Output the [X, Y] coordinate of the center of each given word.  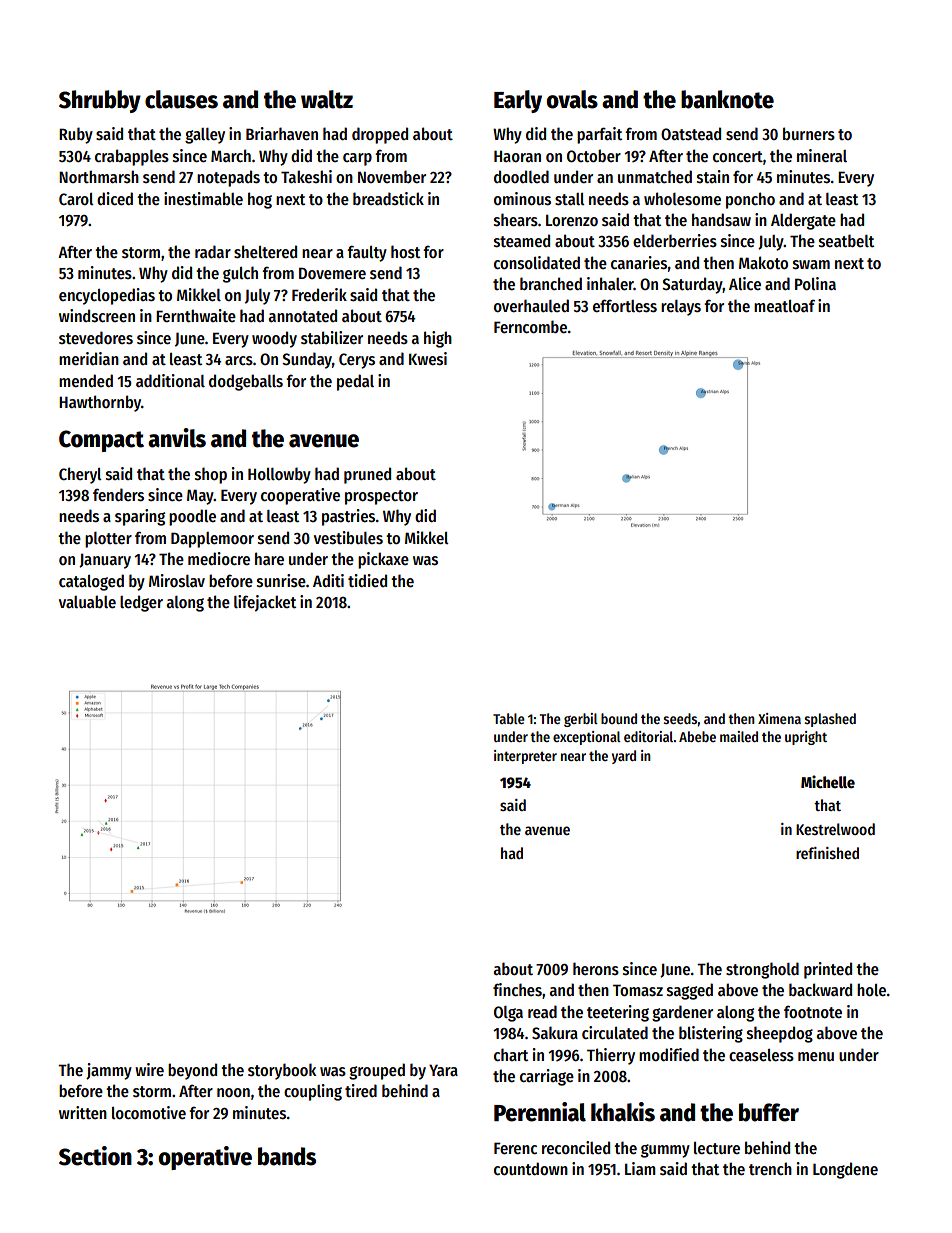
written [83, 1112]
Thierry [611, 1056]
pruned [367, 475]
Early [518, 101]
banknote [727, 99]
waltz [327, 99]
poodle [192, 517]
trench [770, 1168]
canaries [639, 263]
